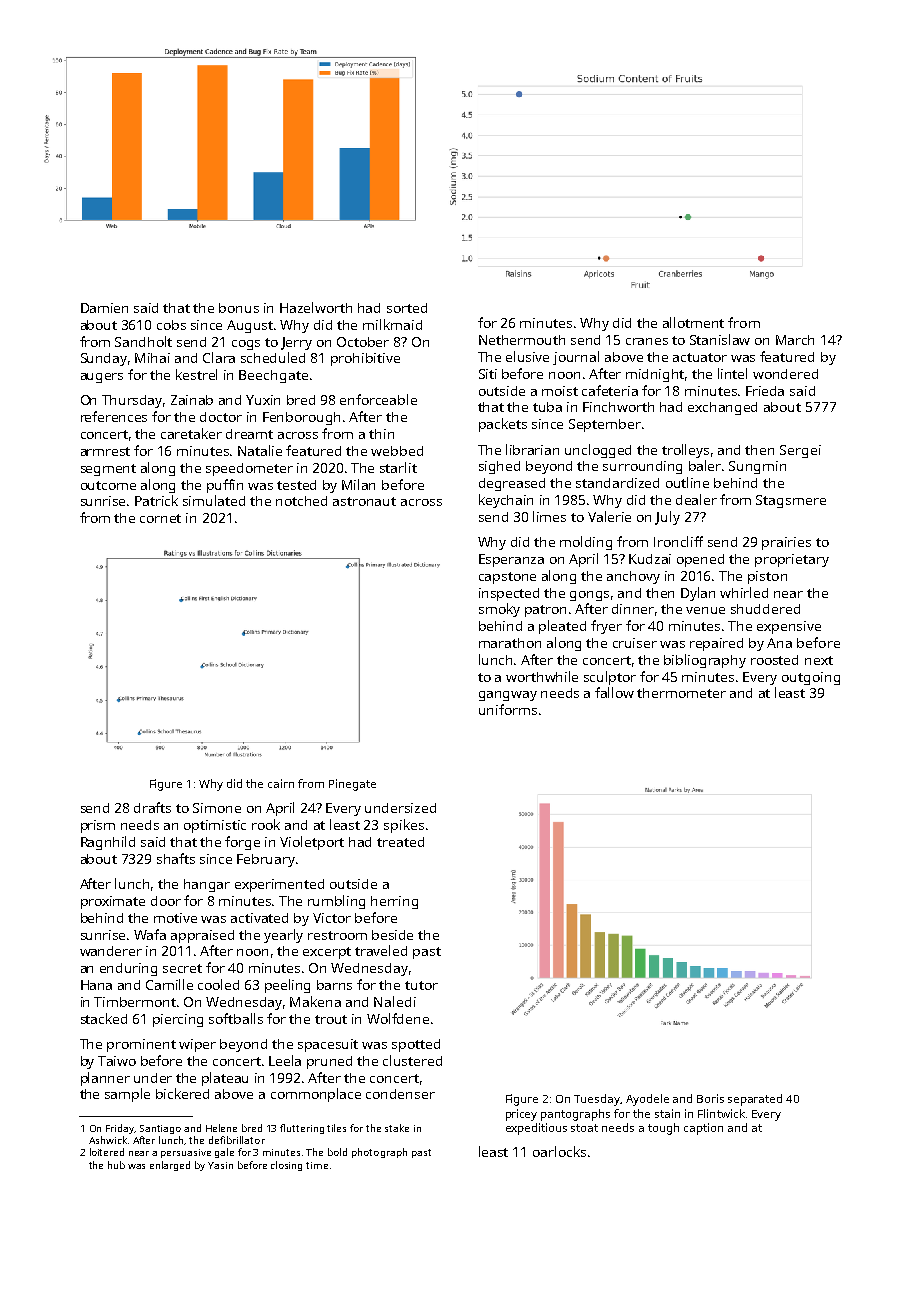  What do you see at coordinates (394, 902) in the screenshot?
I see `herring` at bounding box center [394, 902].
